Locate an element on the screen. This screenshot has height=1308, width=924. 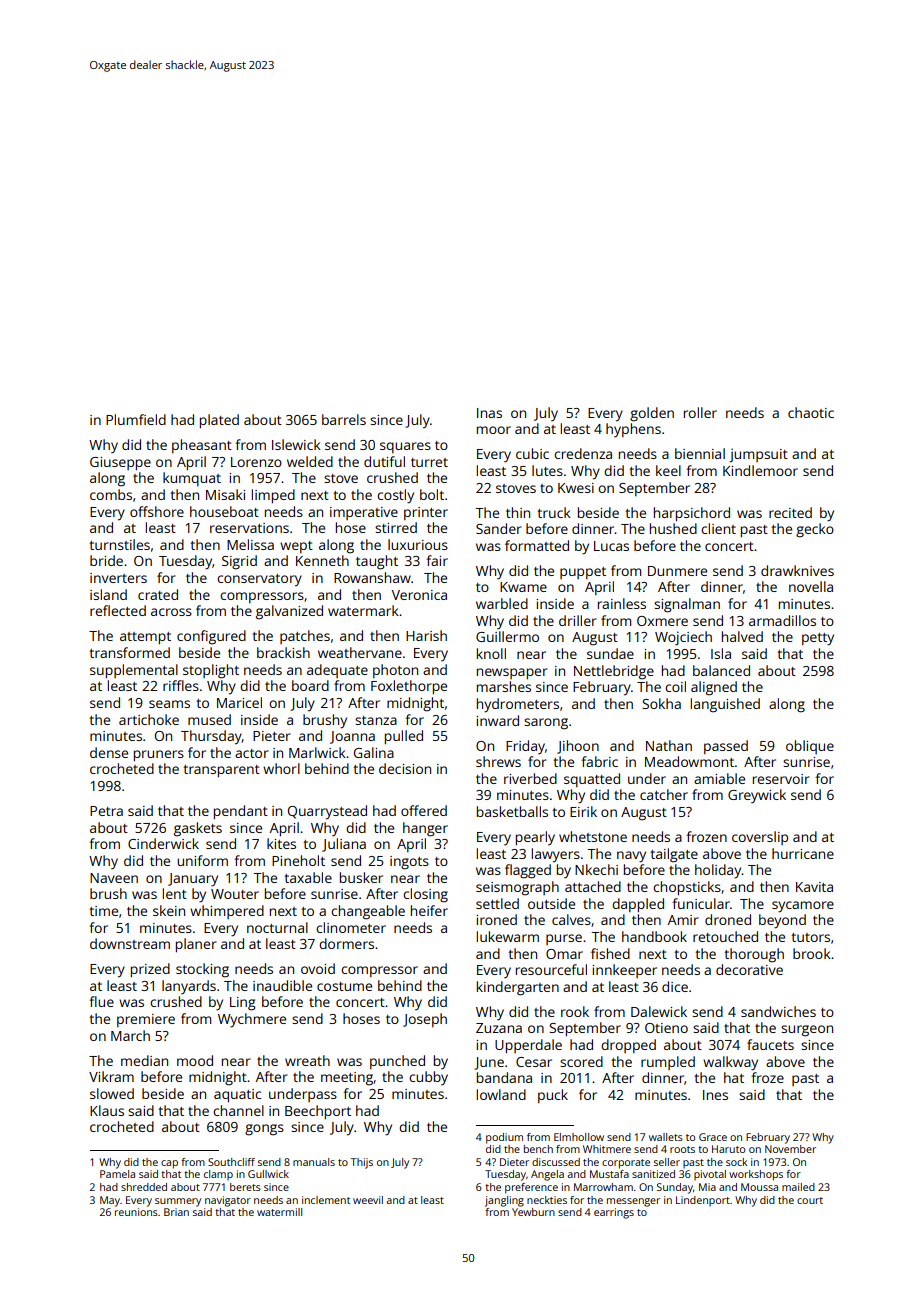
planer is located at coordinates (196, 945).
